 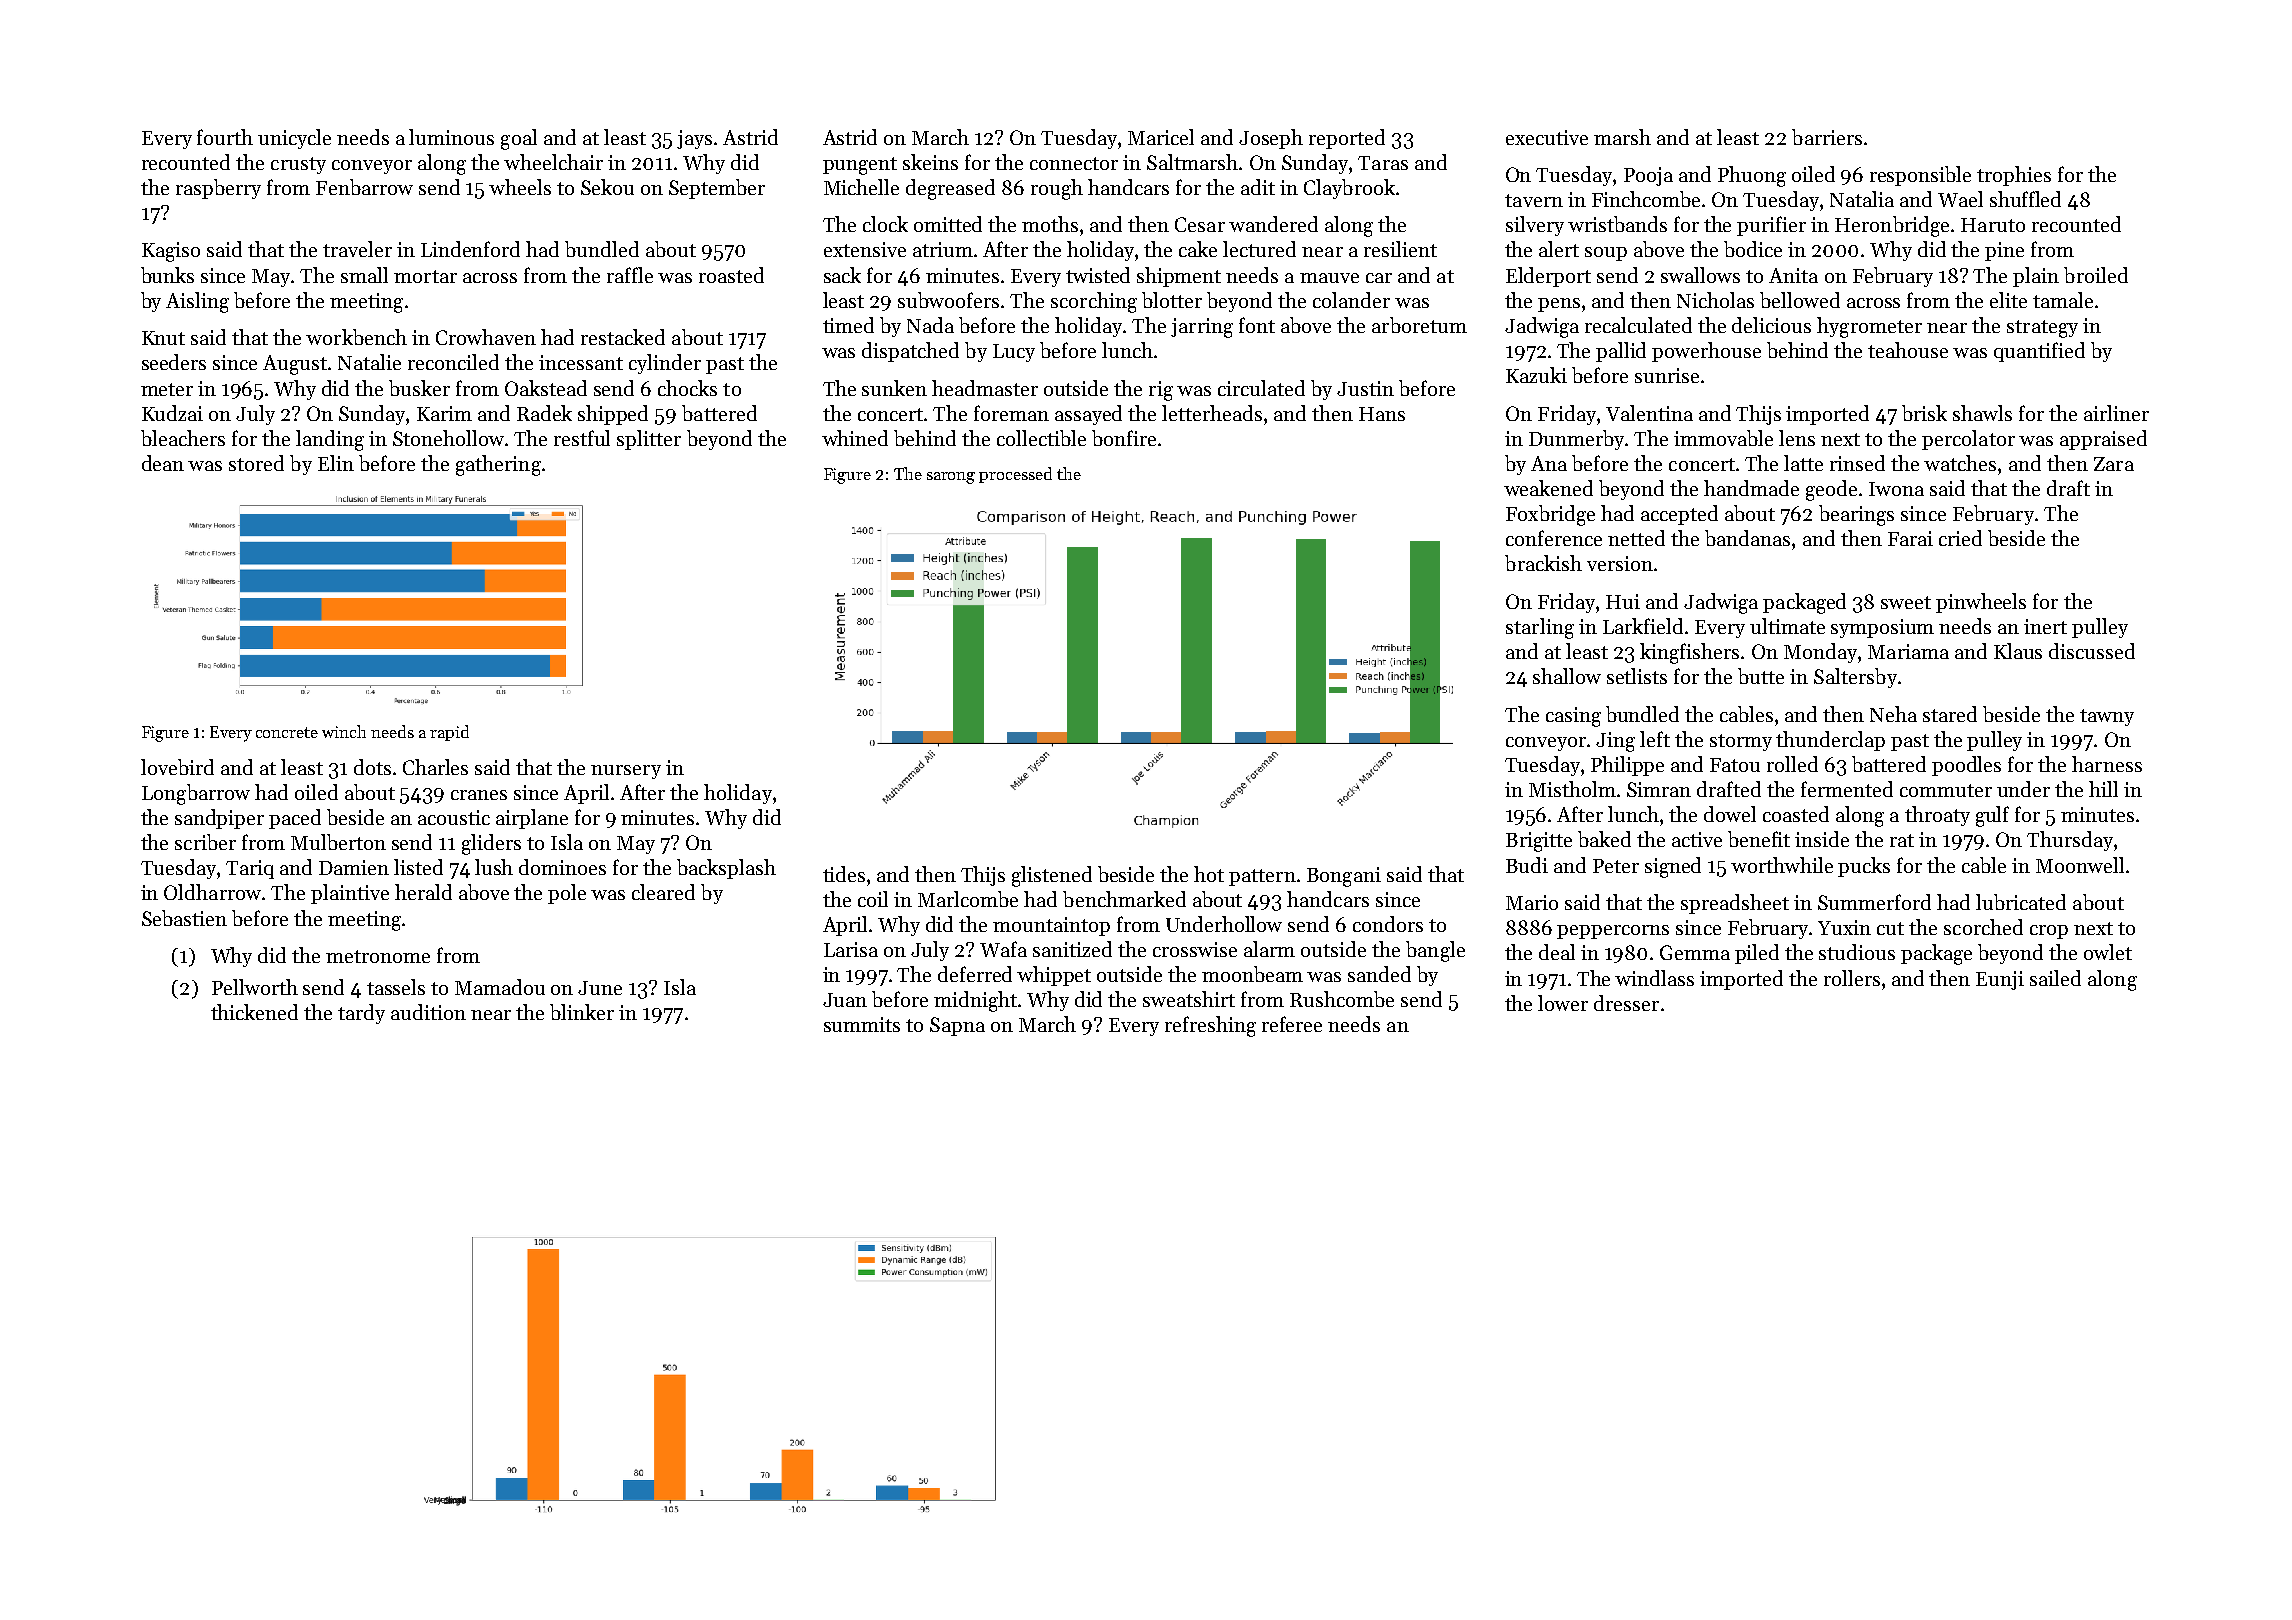 What do you see at coordinates (731, 275) in the screenshot?
I see `roasted` at bounding box center [731, 275].
